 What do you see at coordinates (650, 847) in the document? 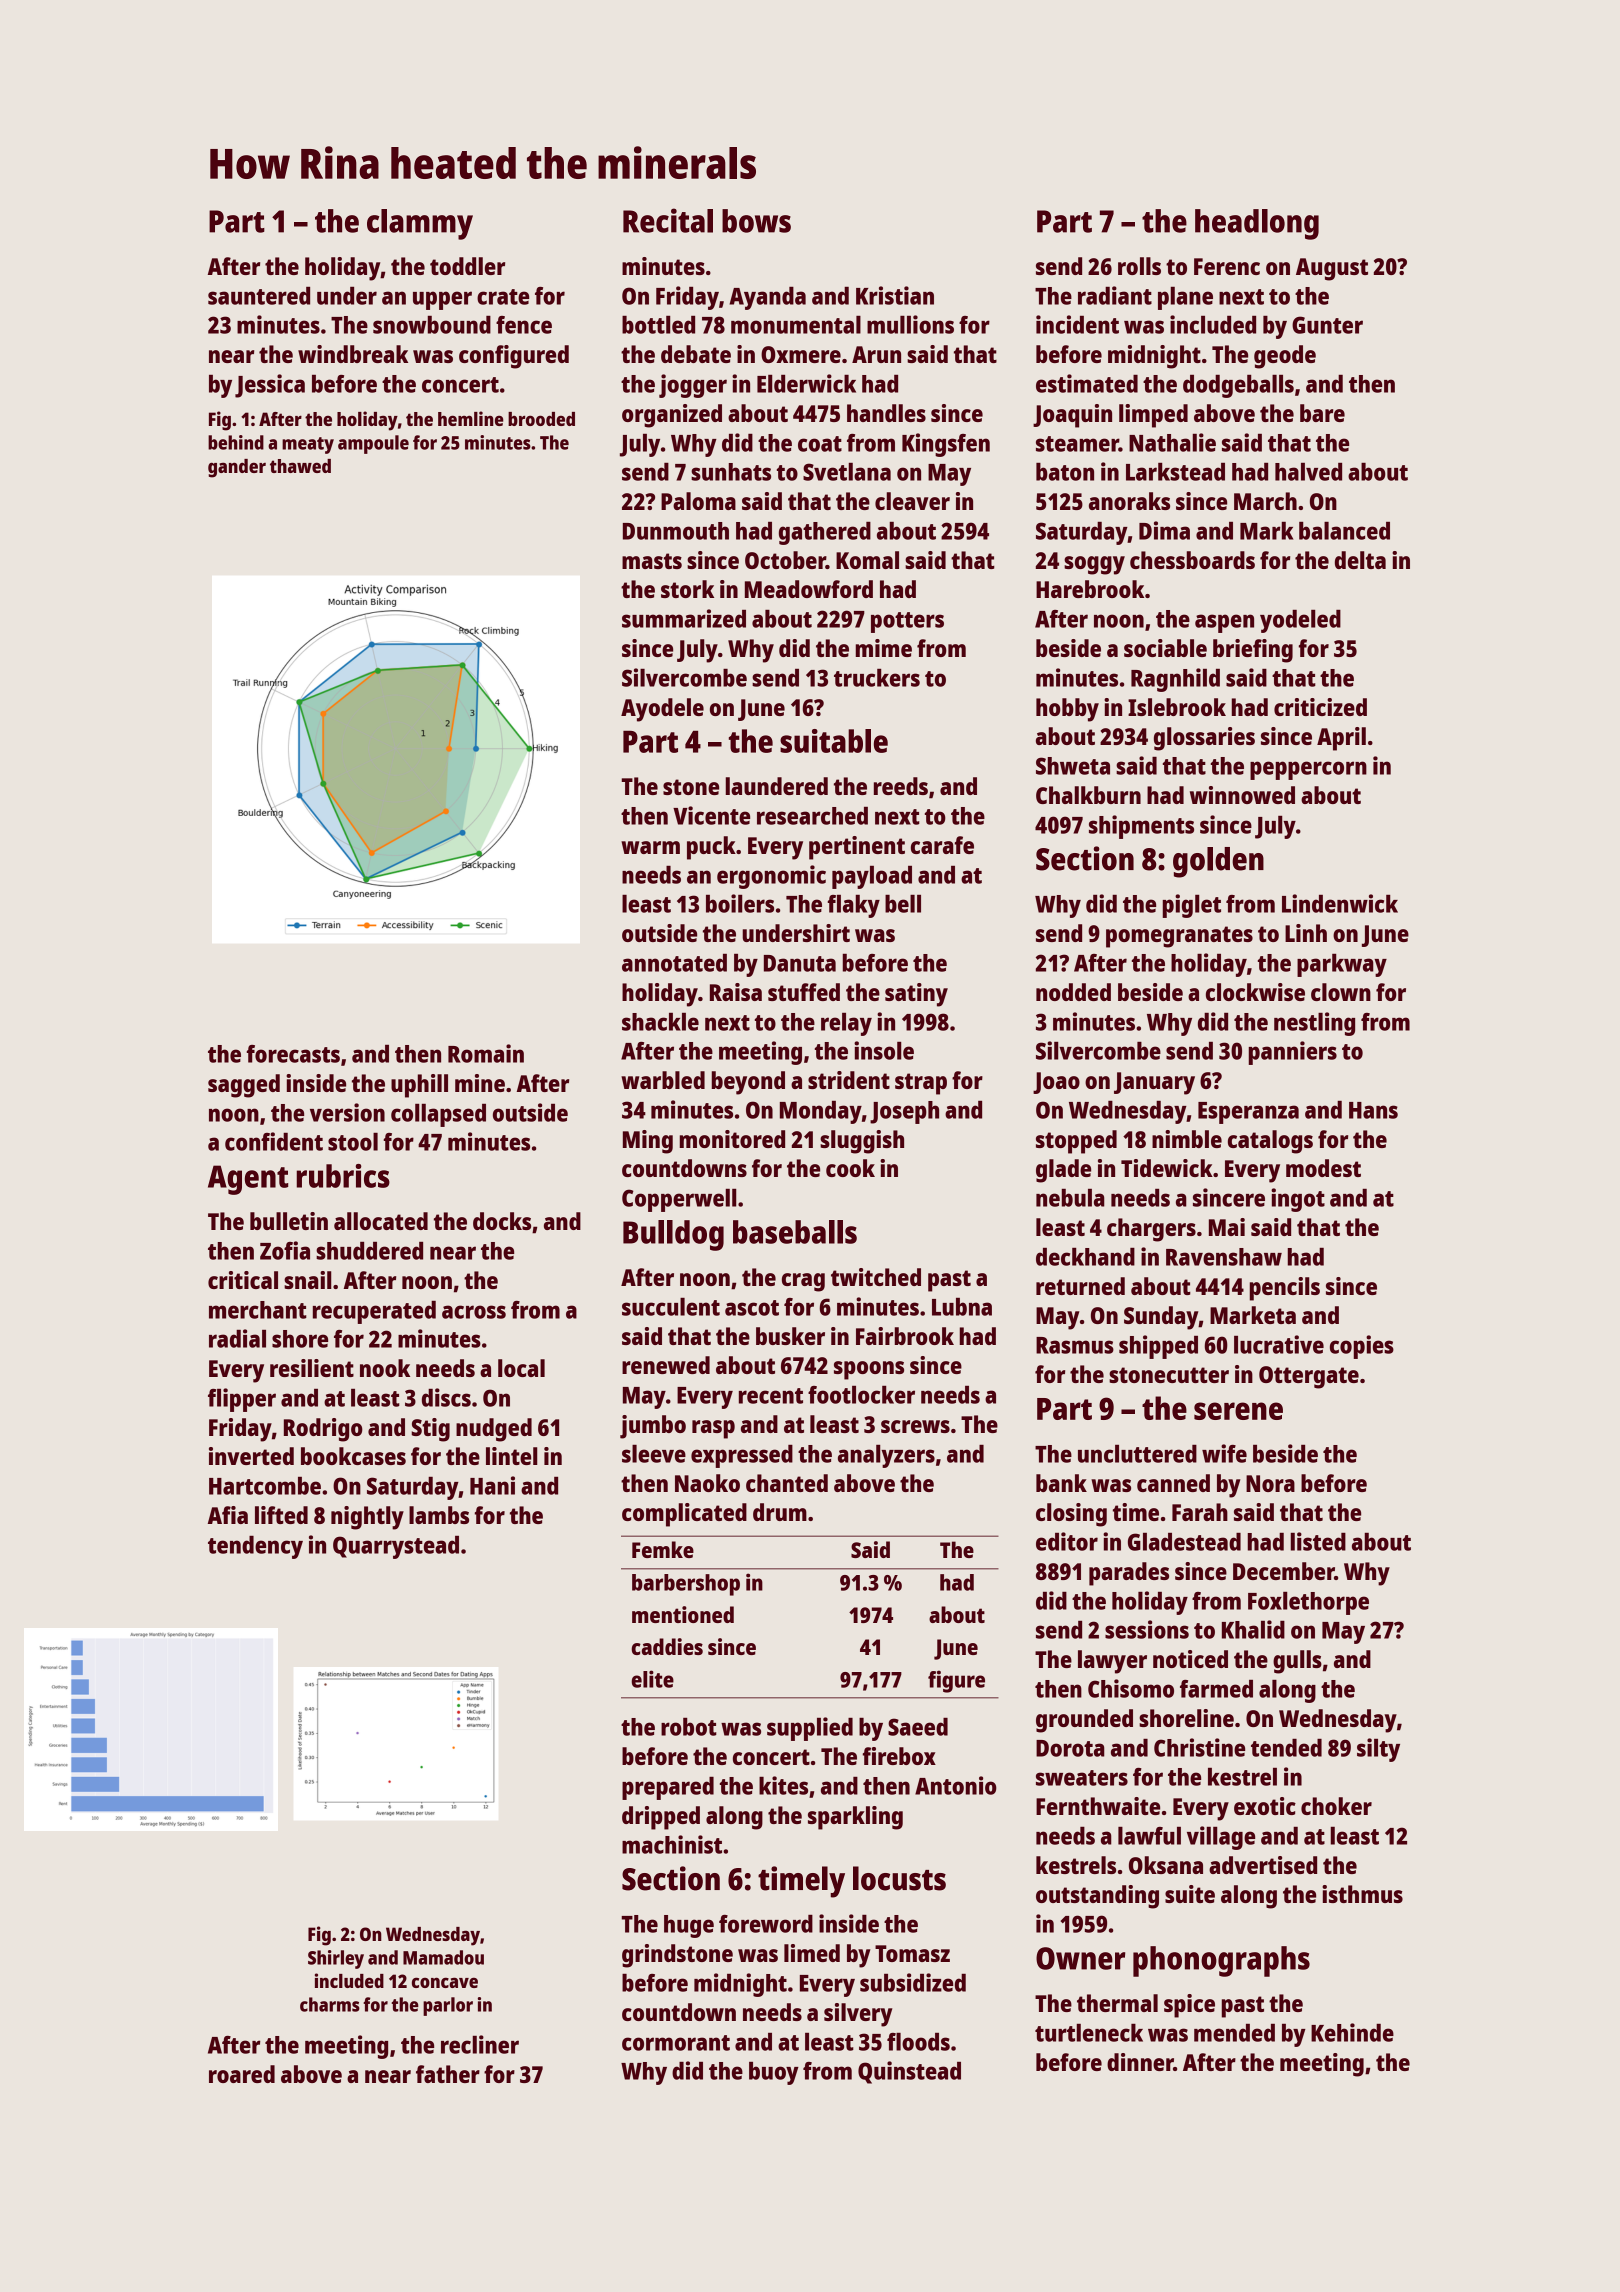
I see `warm` at bounding box center [650, 847].
